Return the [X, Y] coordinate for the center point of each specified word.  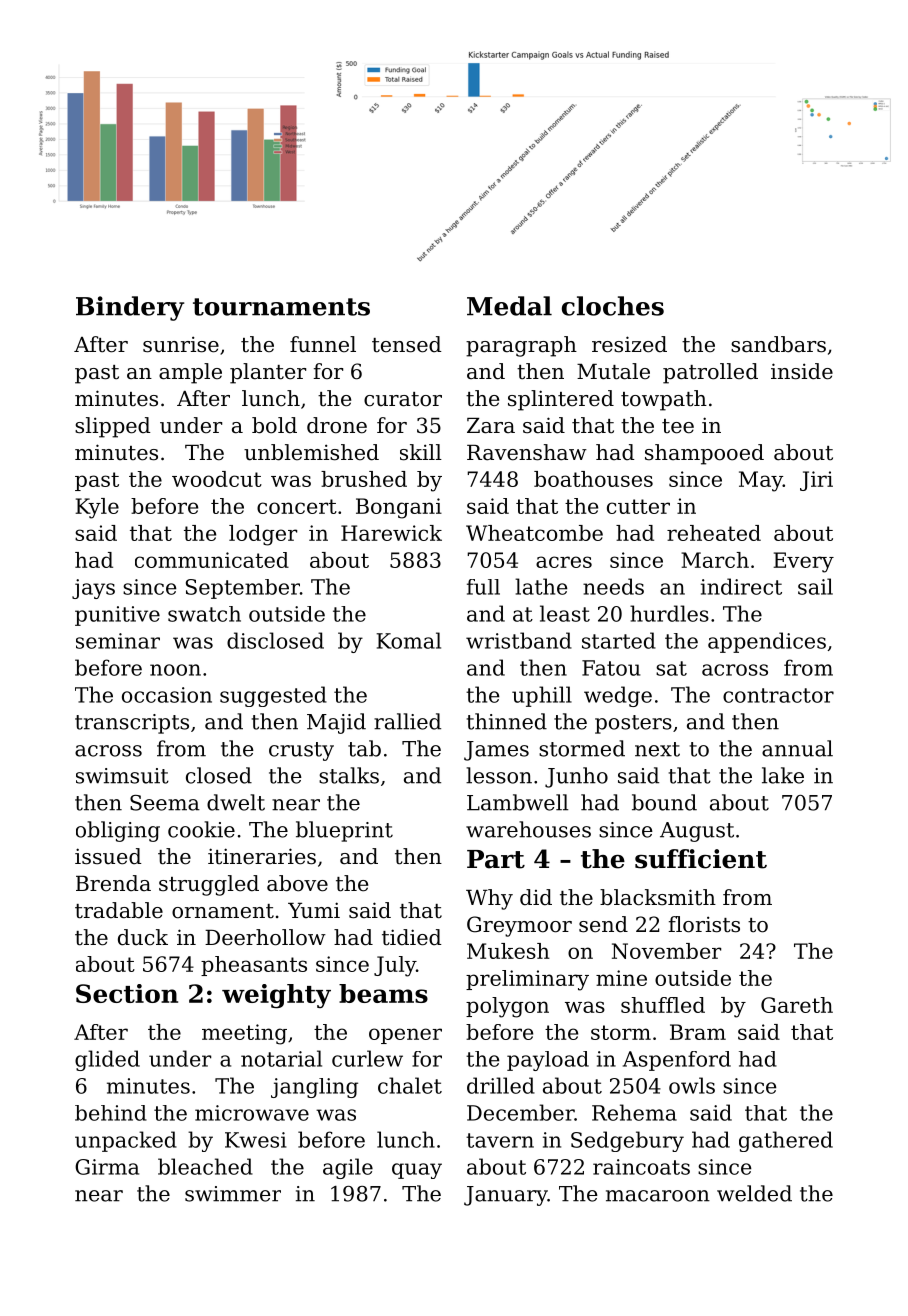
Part [496, 859]
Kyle [97, 508]
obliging [118, 831]
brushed [364, 479]
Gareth [797, 1005]
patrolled [710, 373]
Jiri [816, 481]
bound [664, 802]
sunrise [181, 344]
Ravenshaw [527, 452]
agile [348, 1168]
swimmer [233, 1194]
